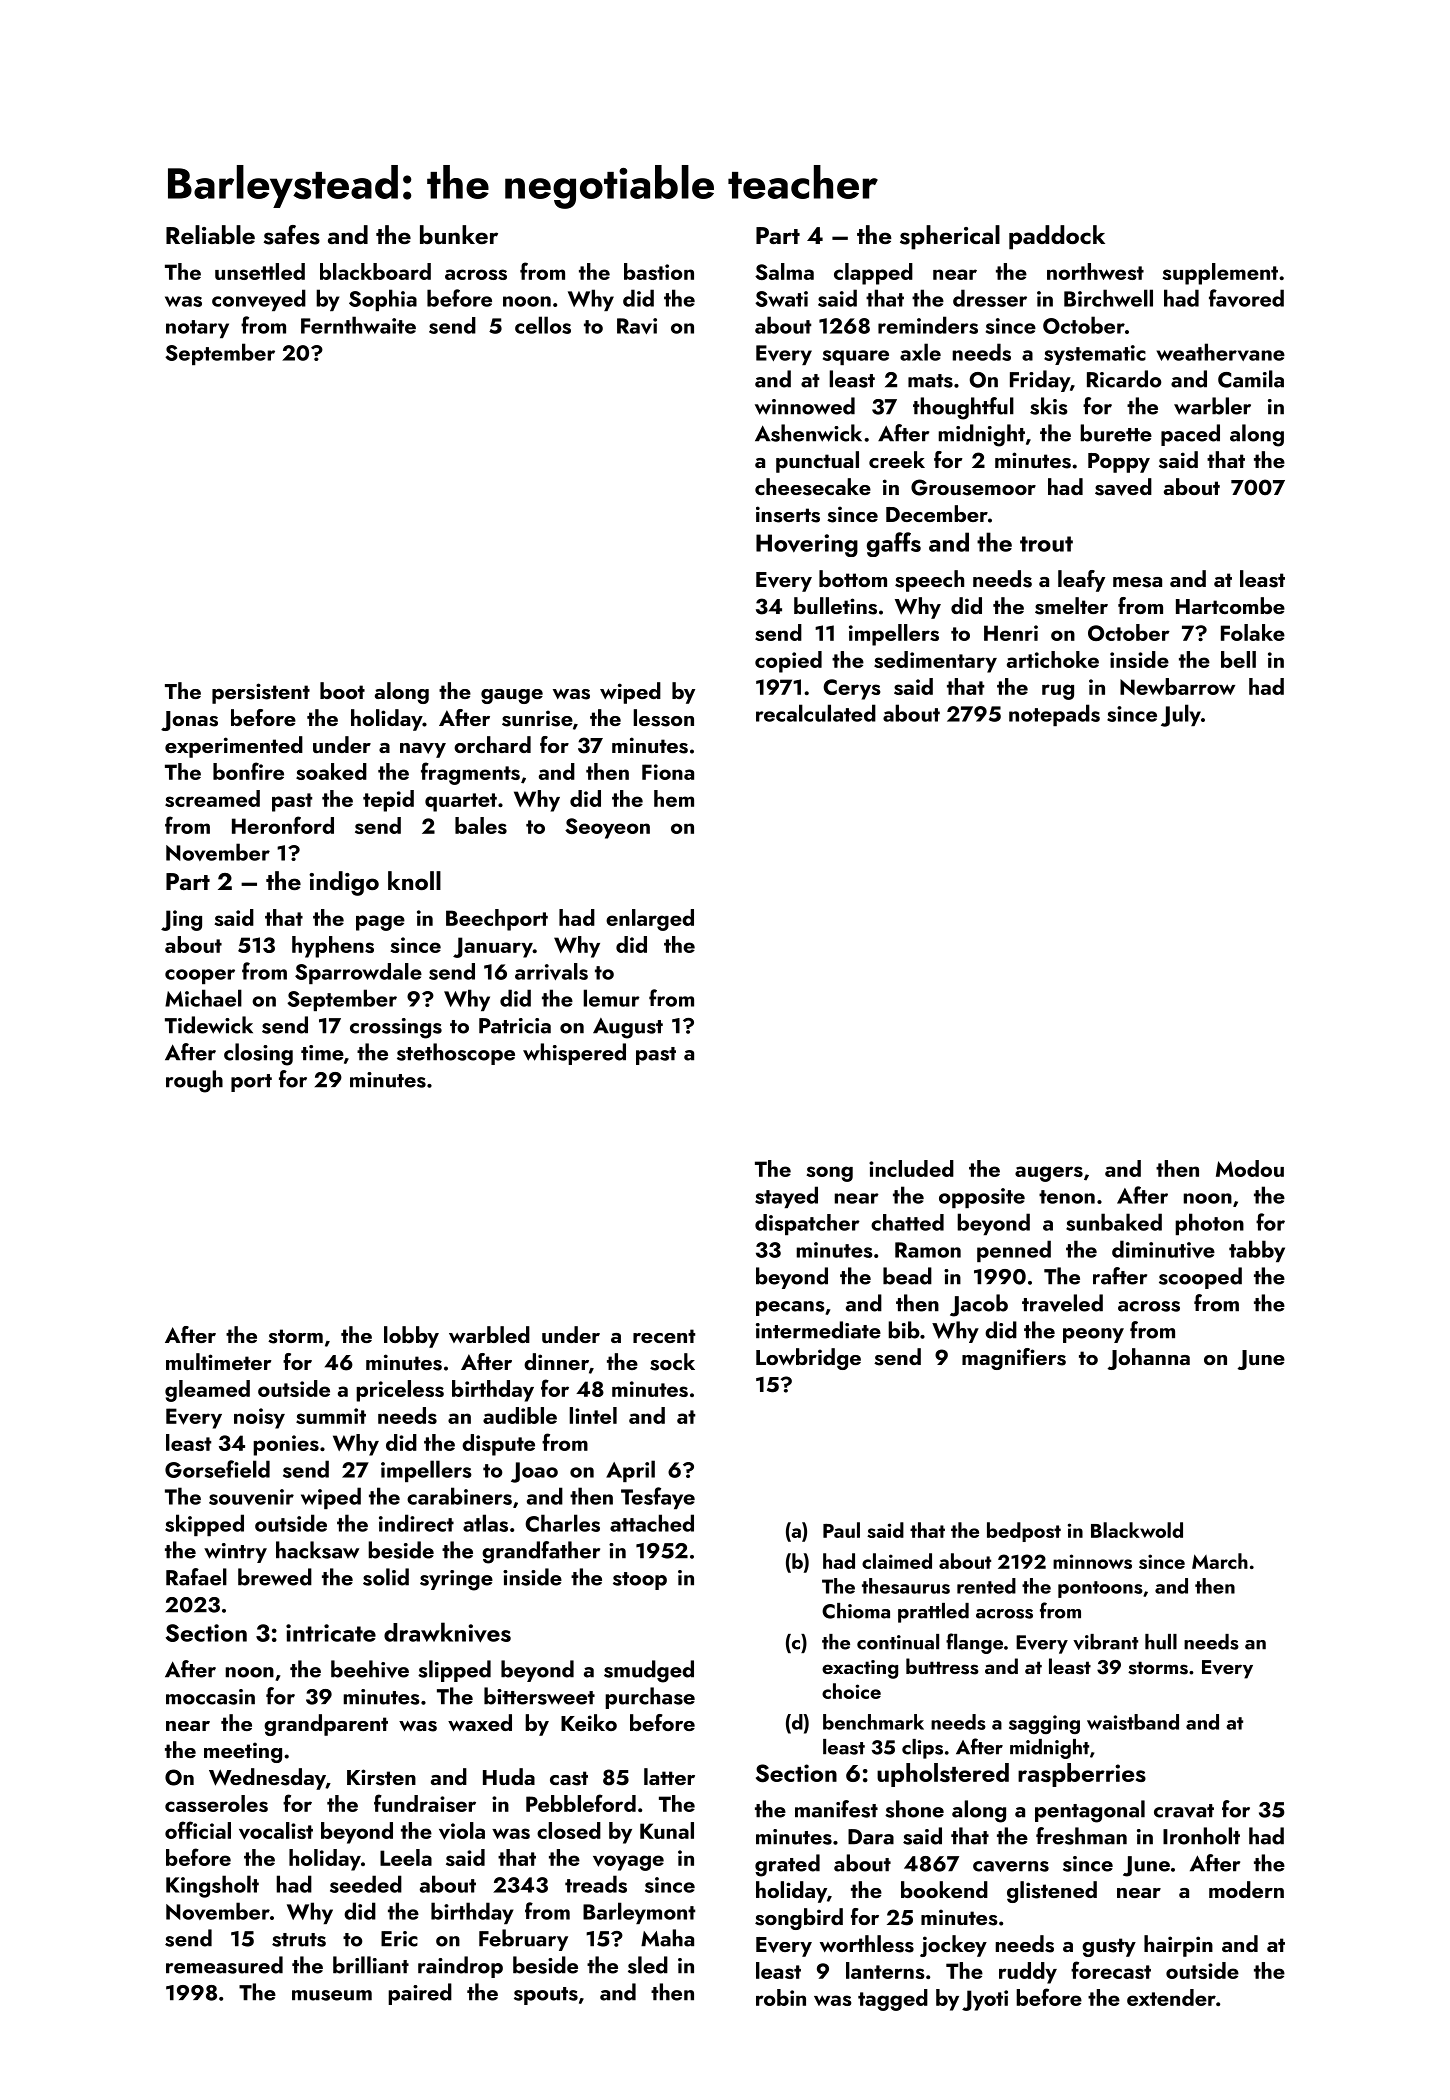  I want to click on rough, so click(194, 1081).
